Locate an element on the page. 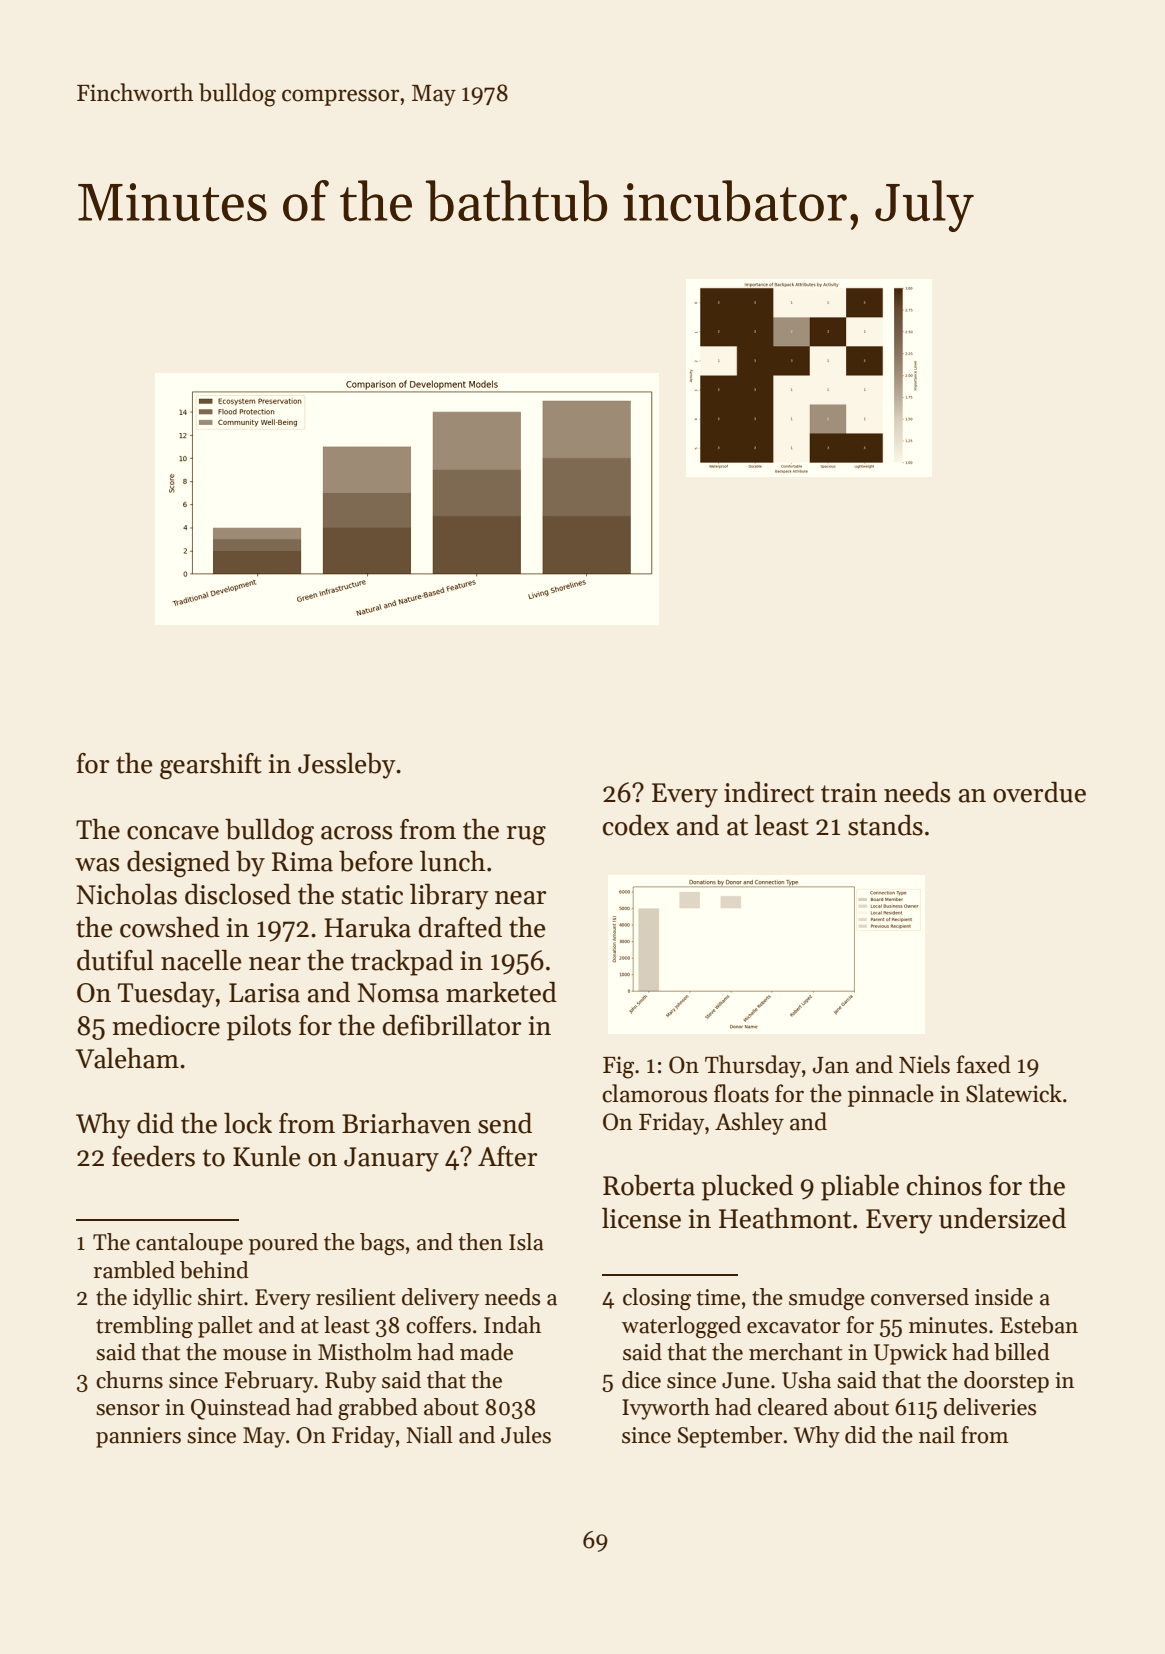  Ashley is located at coordinates (749, 1123).
